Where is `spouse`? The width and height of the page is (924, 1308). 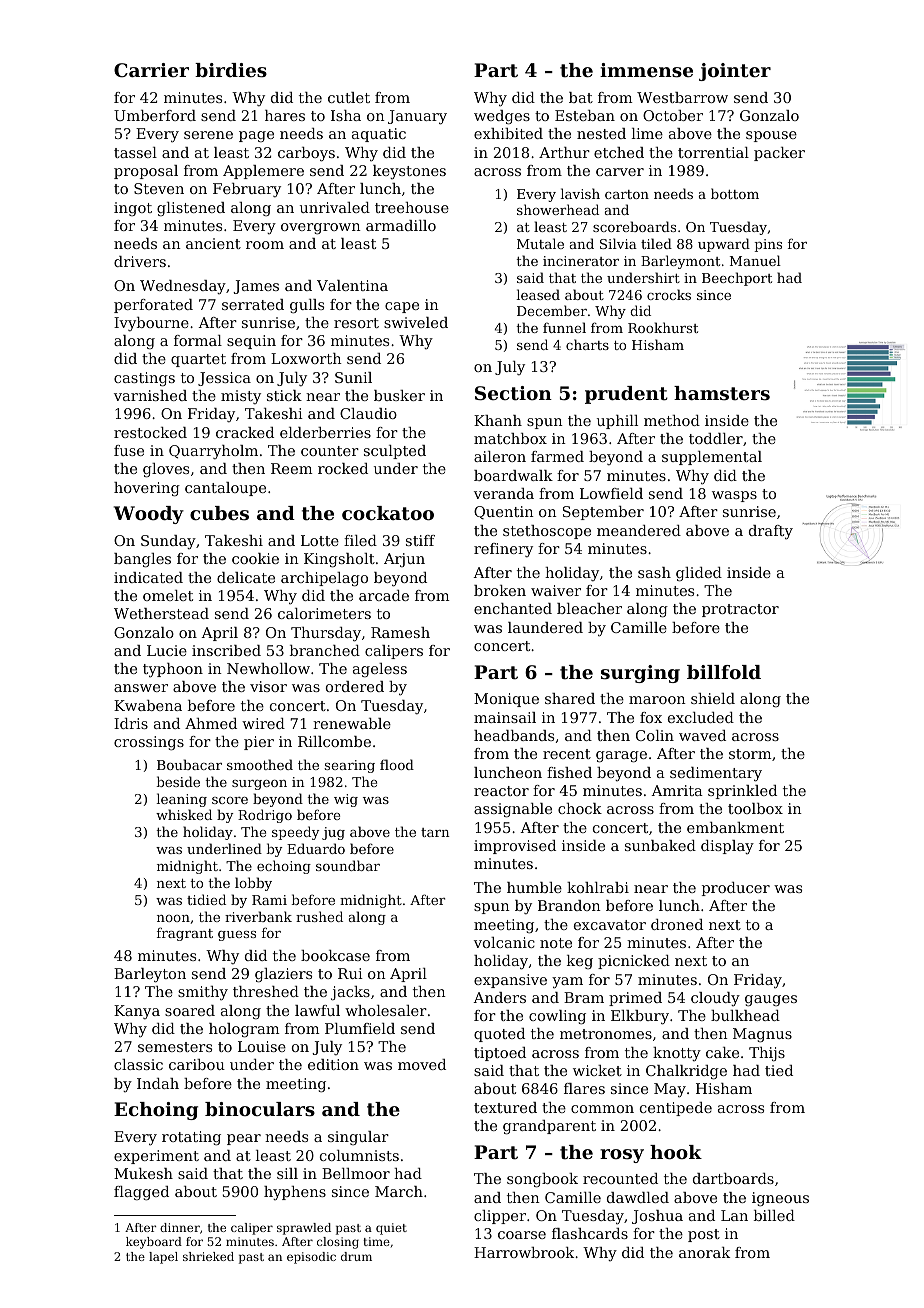
spouse is located at coordinates (771, 136).
